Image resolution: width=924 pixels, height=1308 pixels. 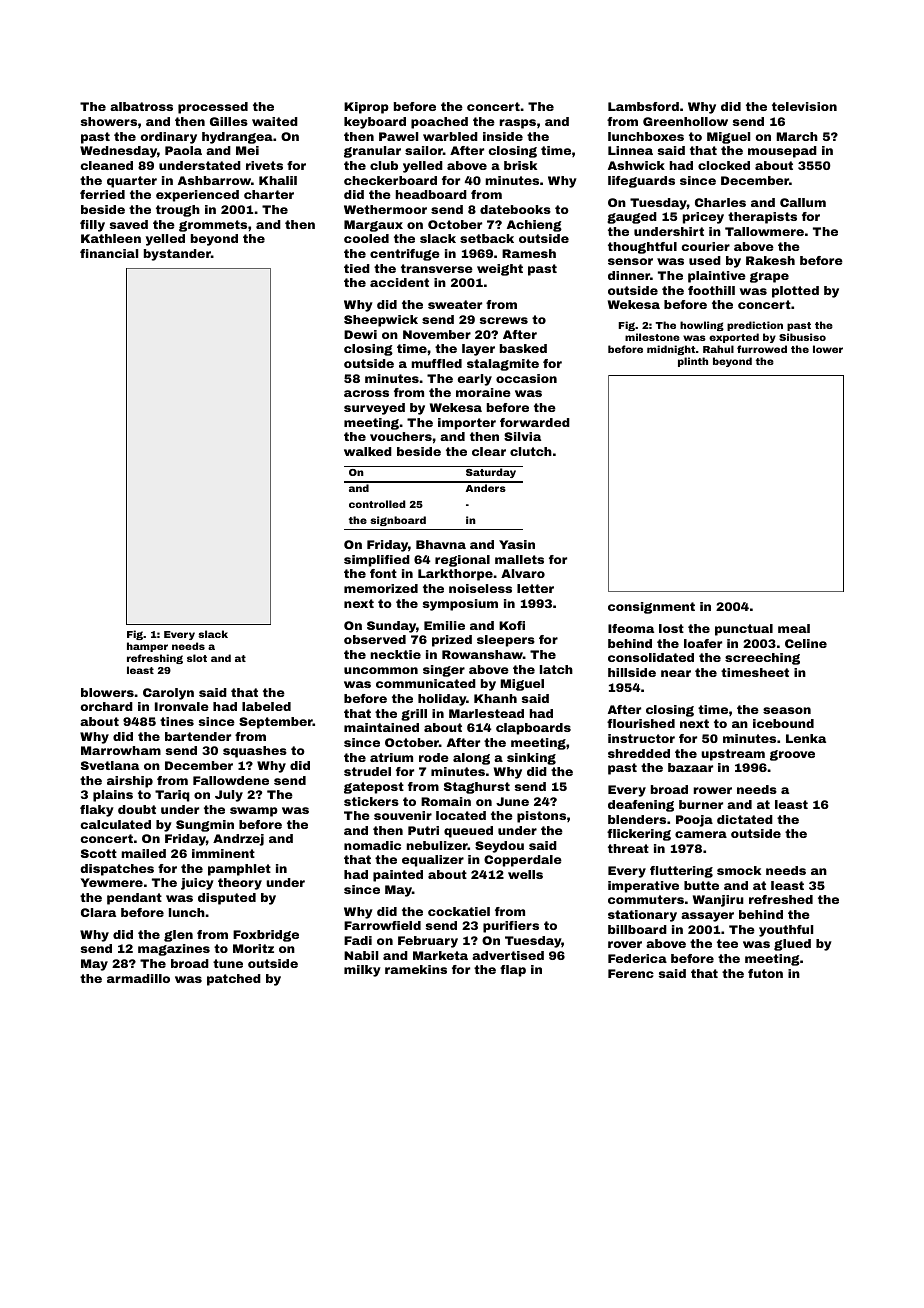 What do you see at coordinates (531, 451) in the image?
I see `clutch` at bounding box center [531, 451].
